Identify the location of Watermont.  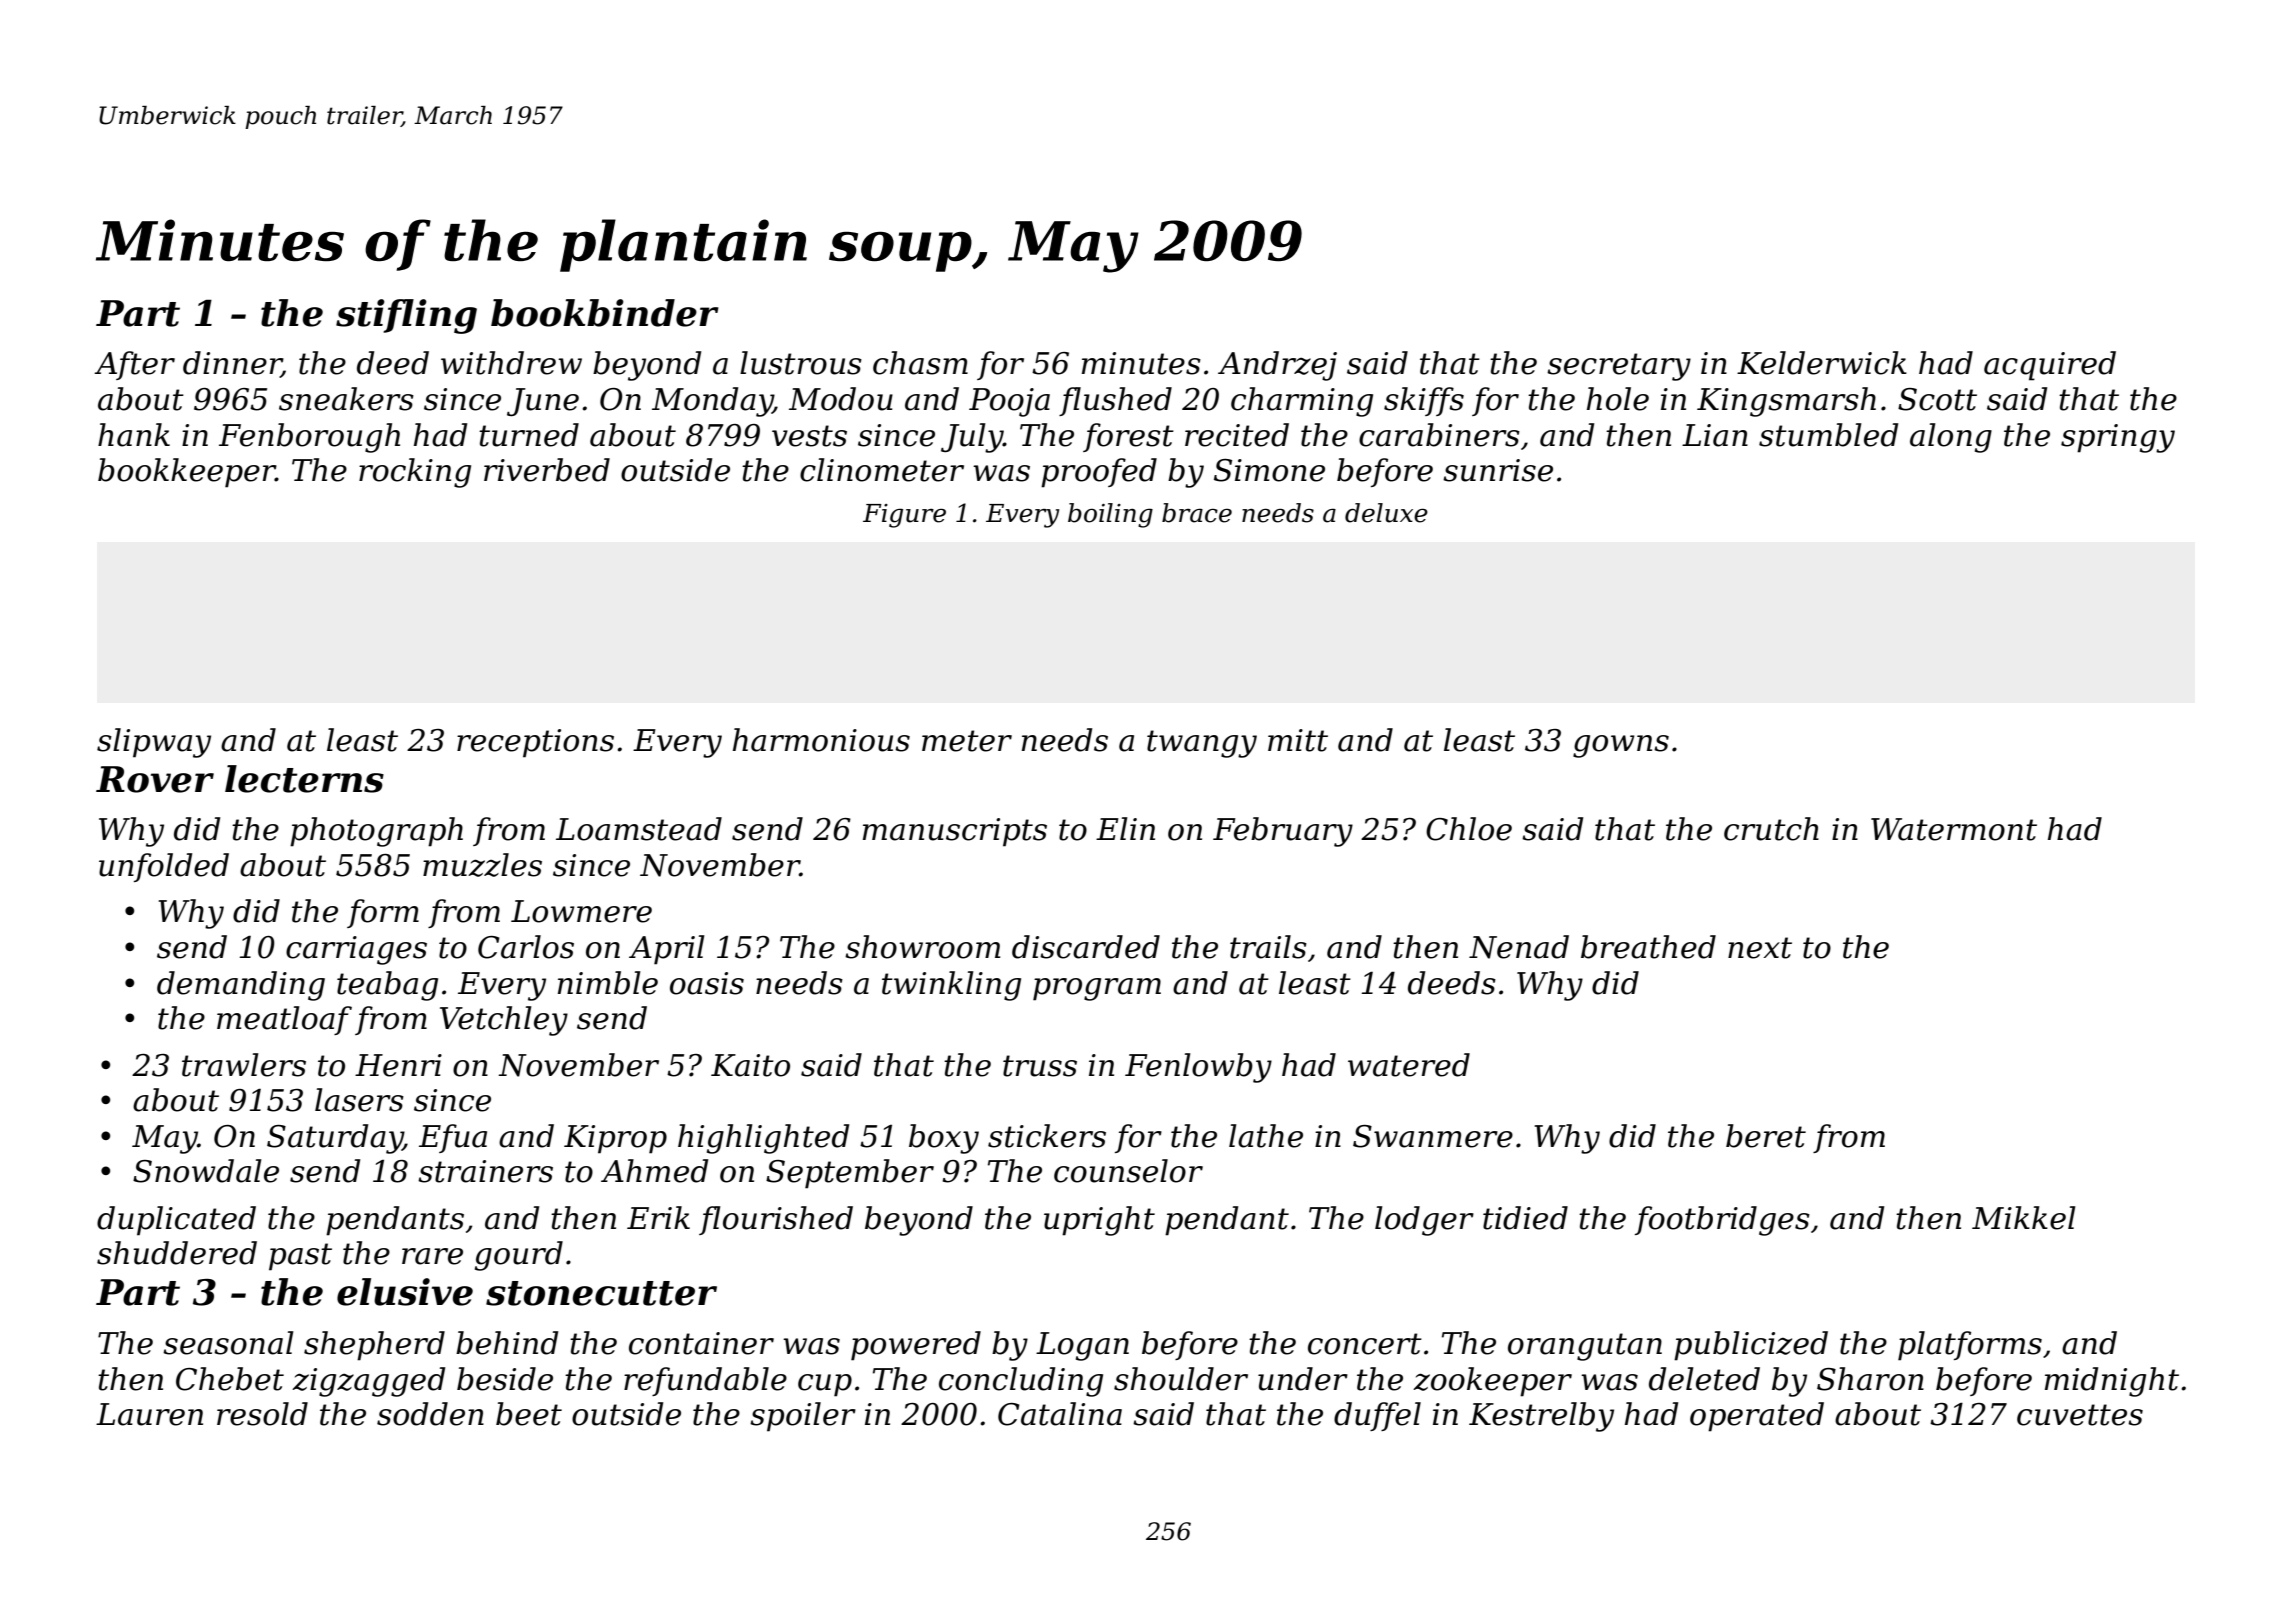
(1954, 829).
